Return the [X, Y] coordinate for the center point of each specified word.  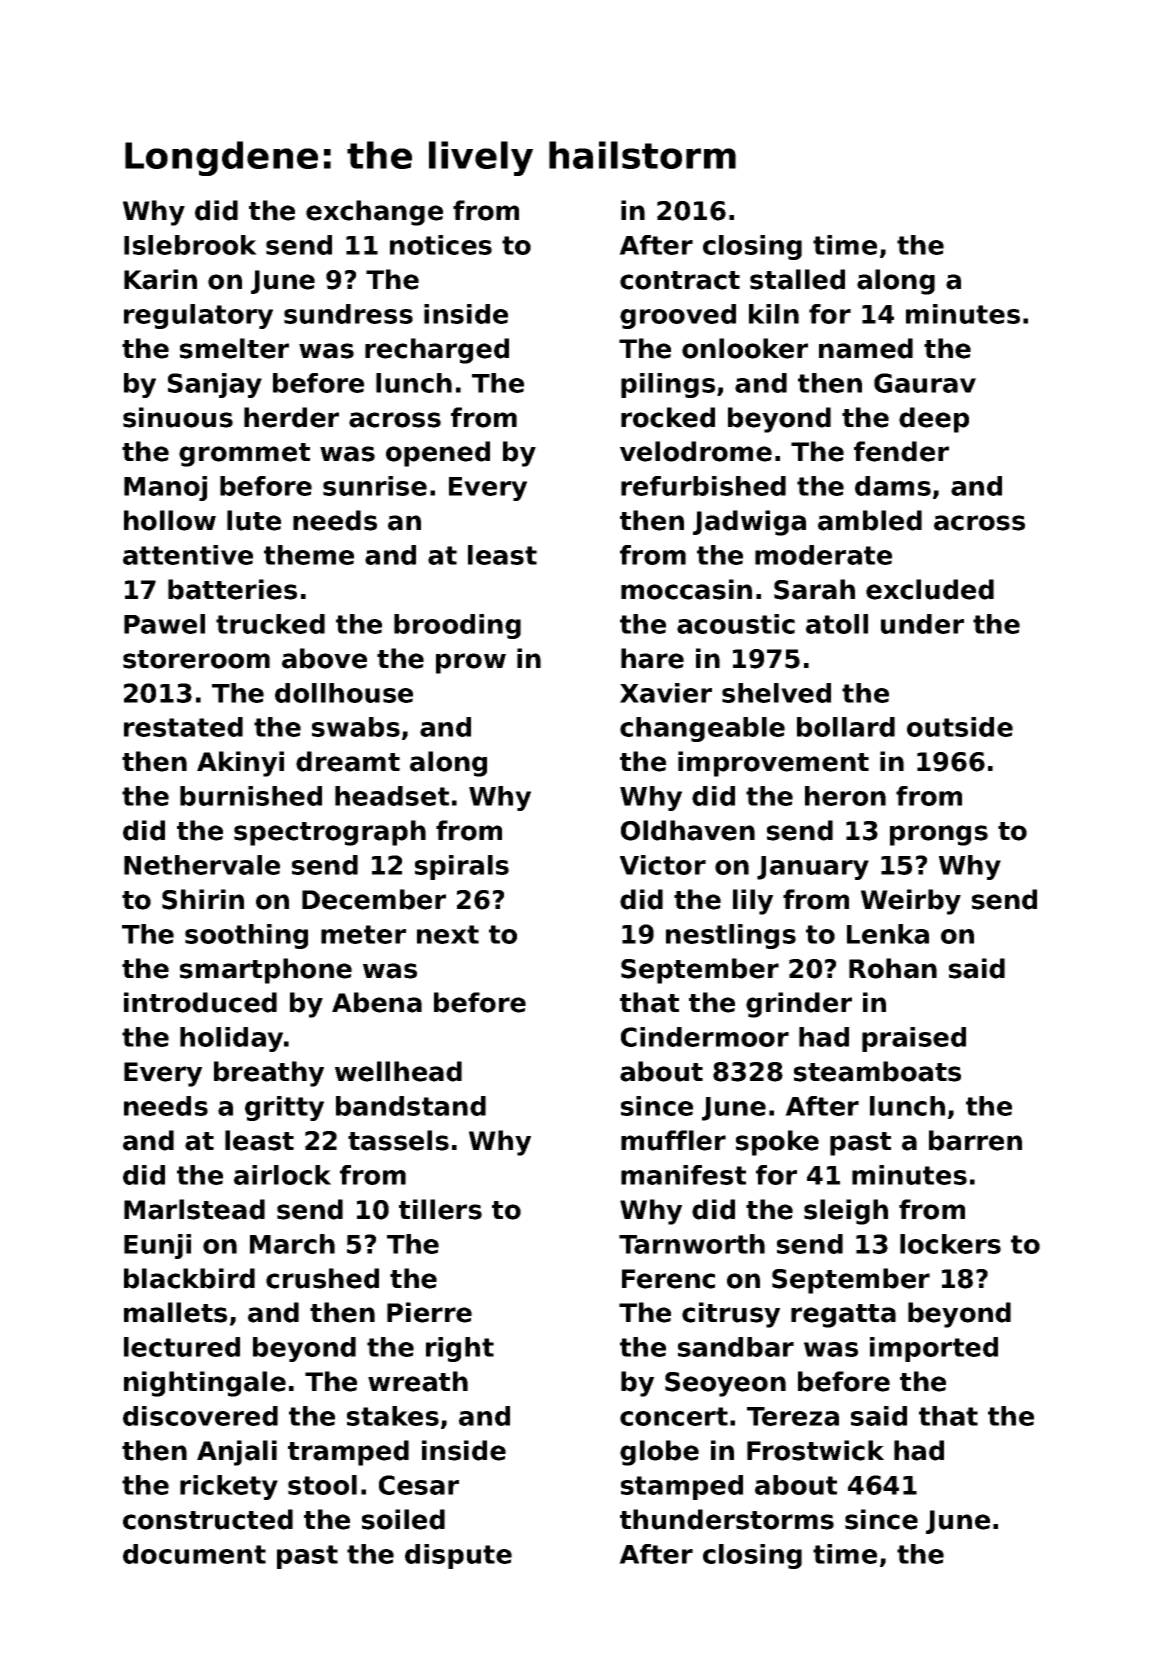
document [194, 1554]
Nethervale [202, 865]
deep [934, 420]
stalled [797, 279]
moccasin [686, 589]
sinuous [178, 417]
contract [680, 280]
